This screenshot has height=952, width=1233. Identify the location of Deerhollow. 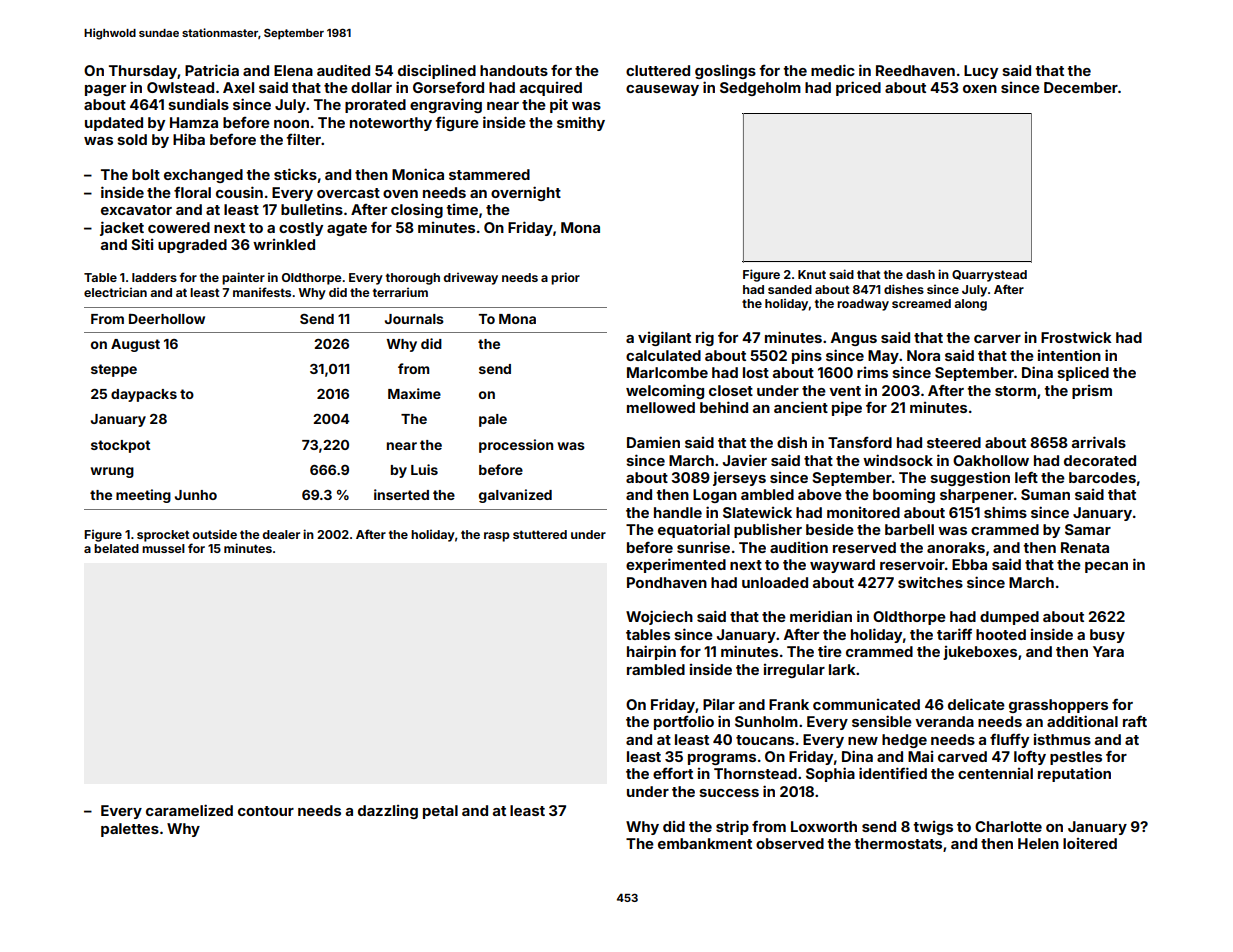
(167, 319).
